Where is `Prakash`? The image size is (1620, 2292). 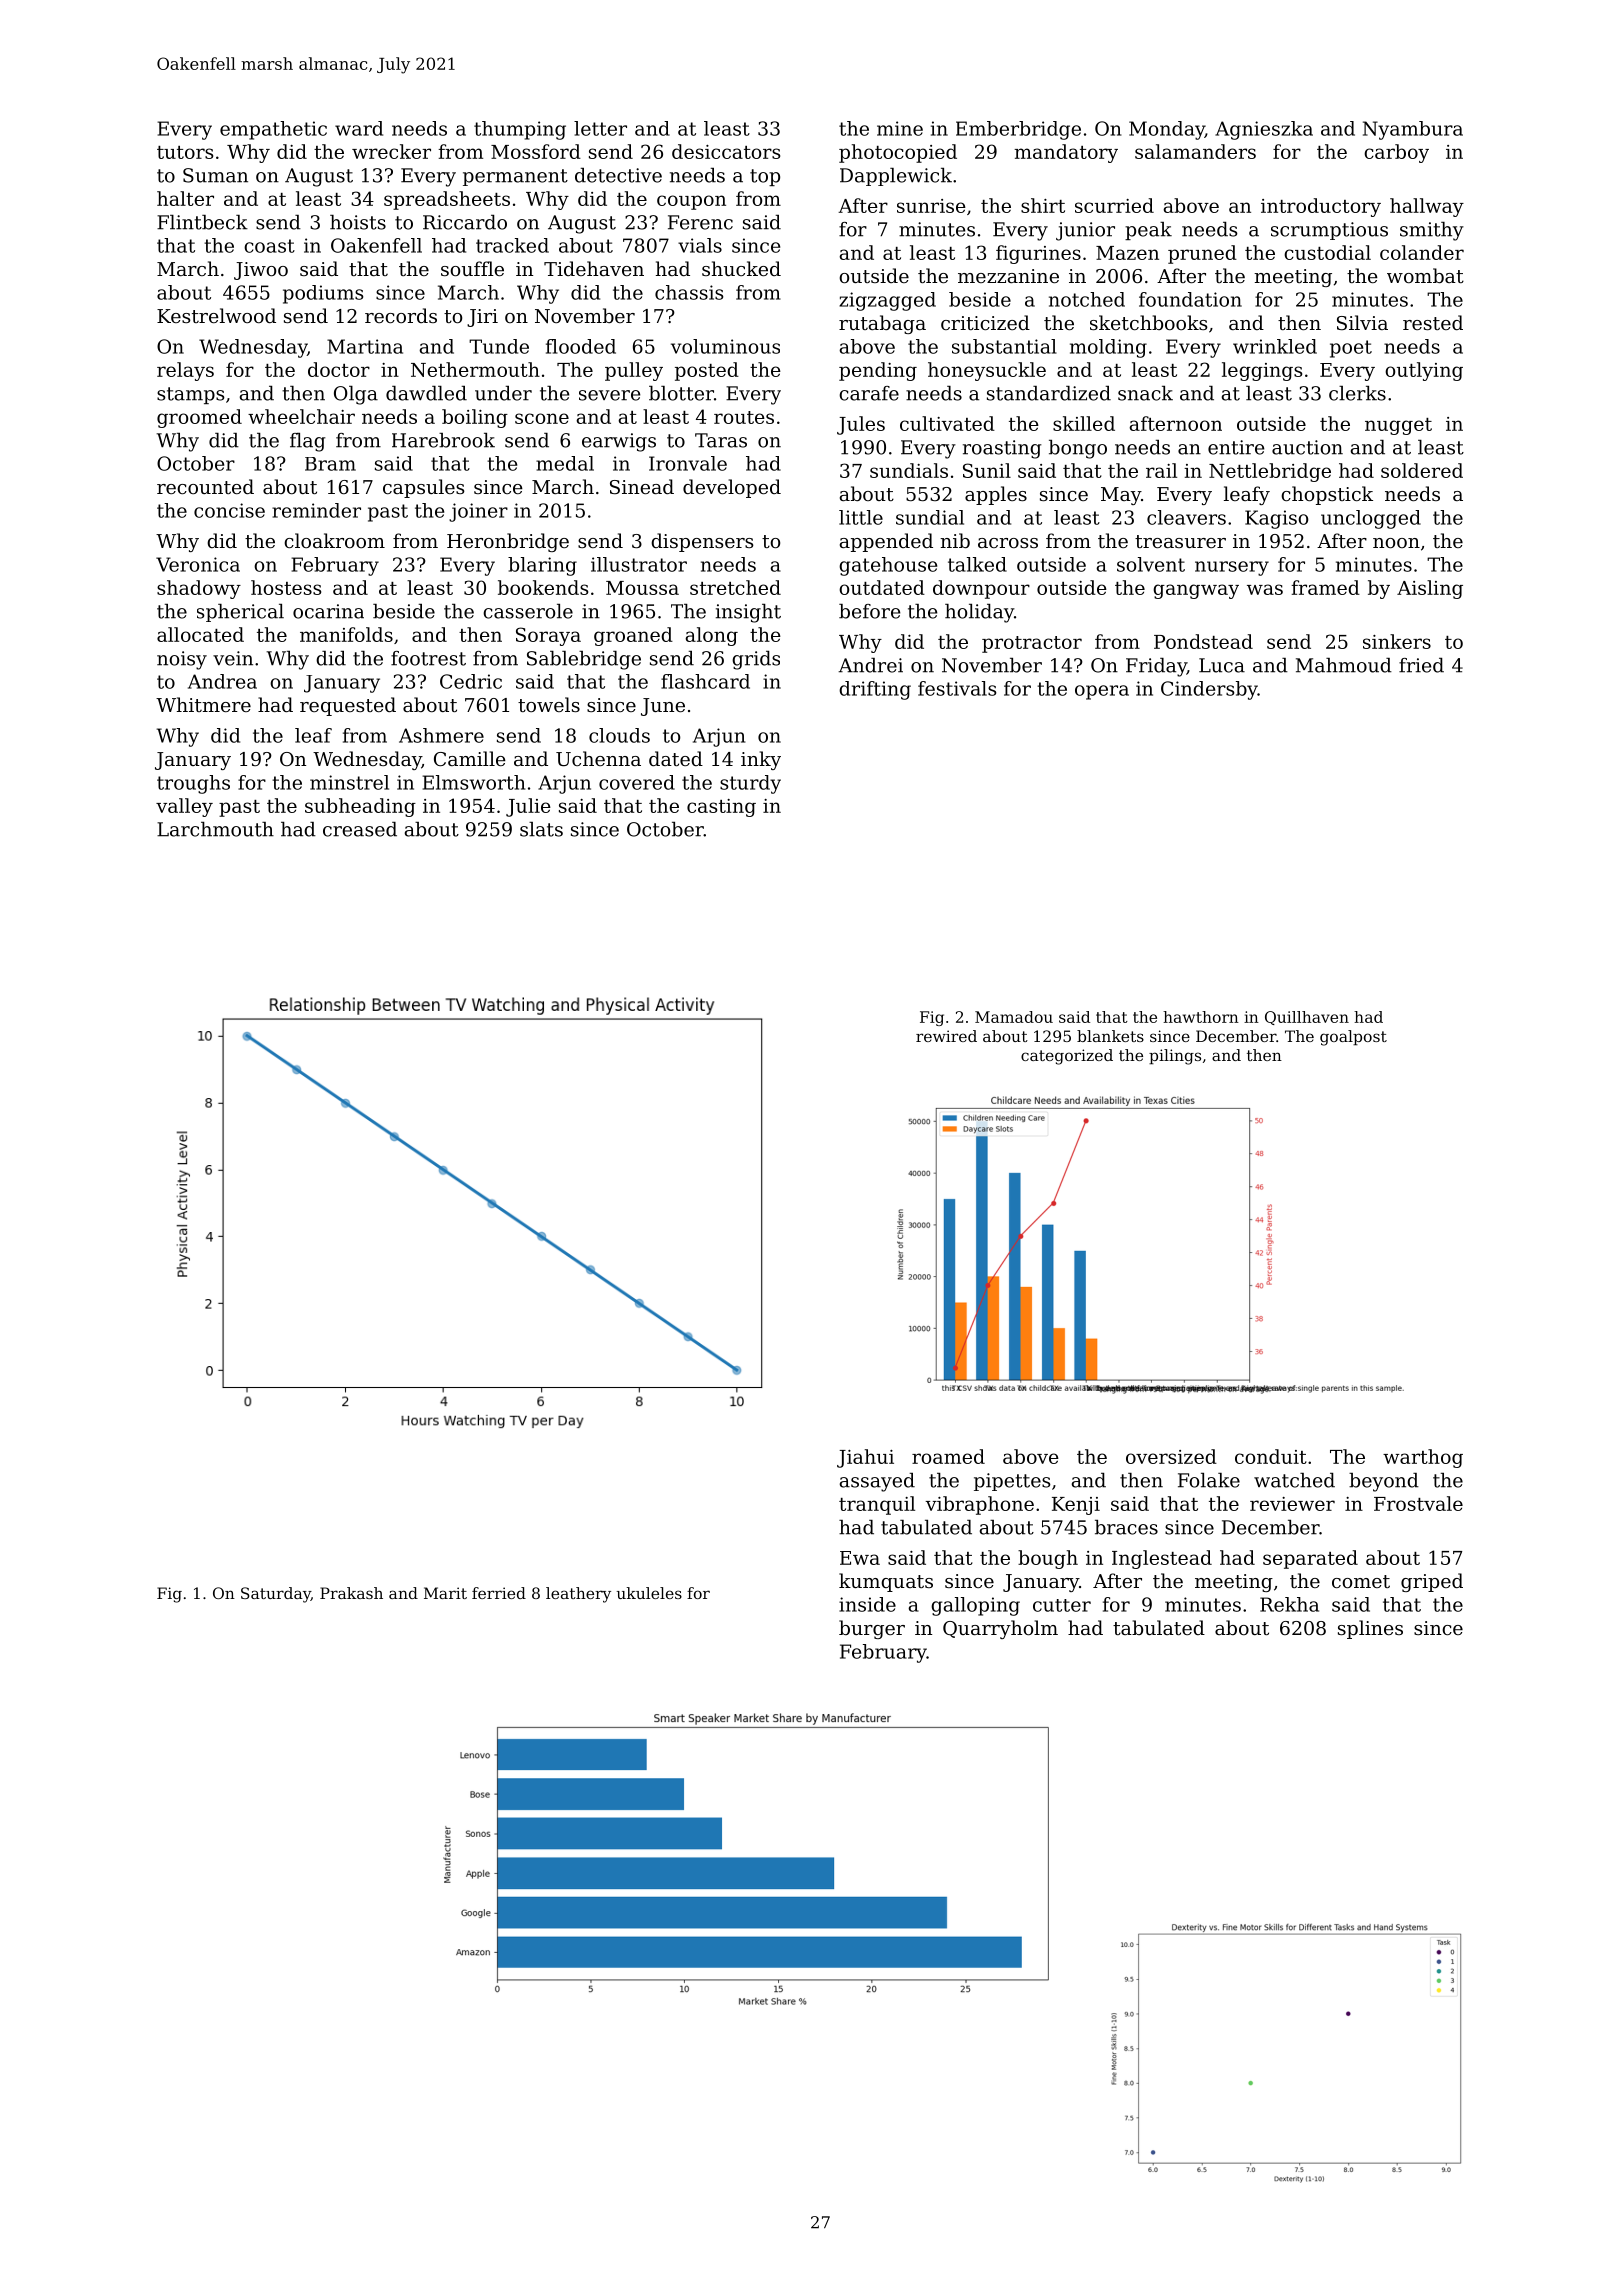
Prakash is located at coordinates (351, 1593).
